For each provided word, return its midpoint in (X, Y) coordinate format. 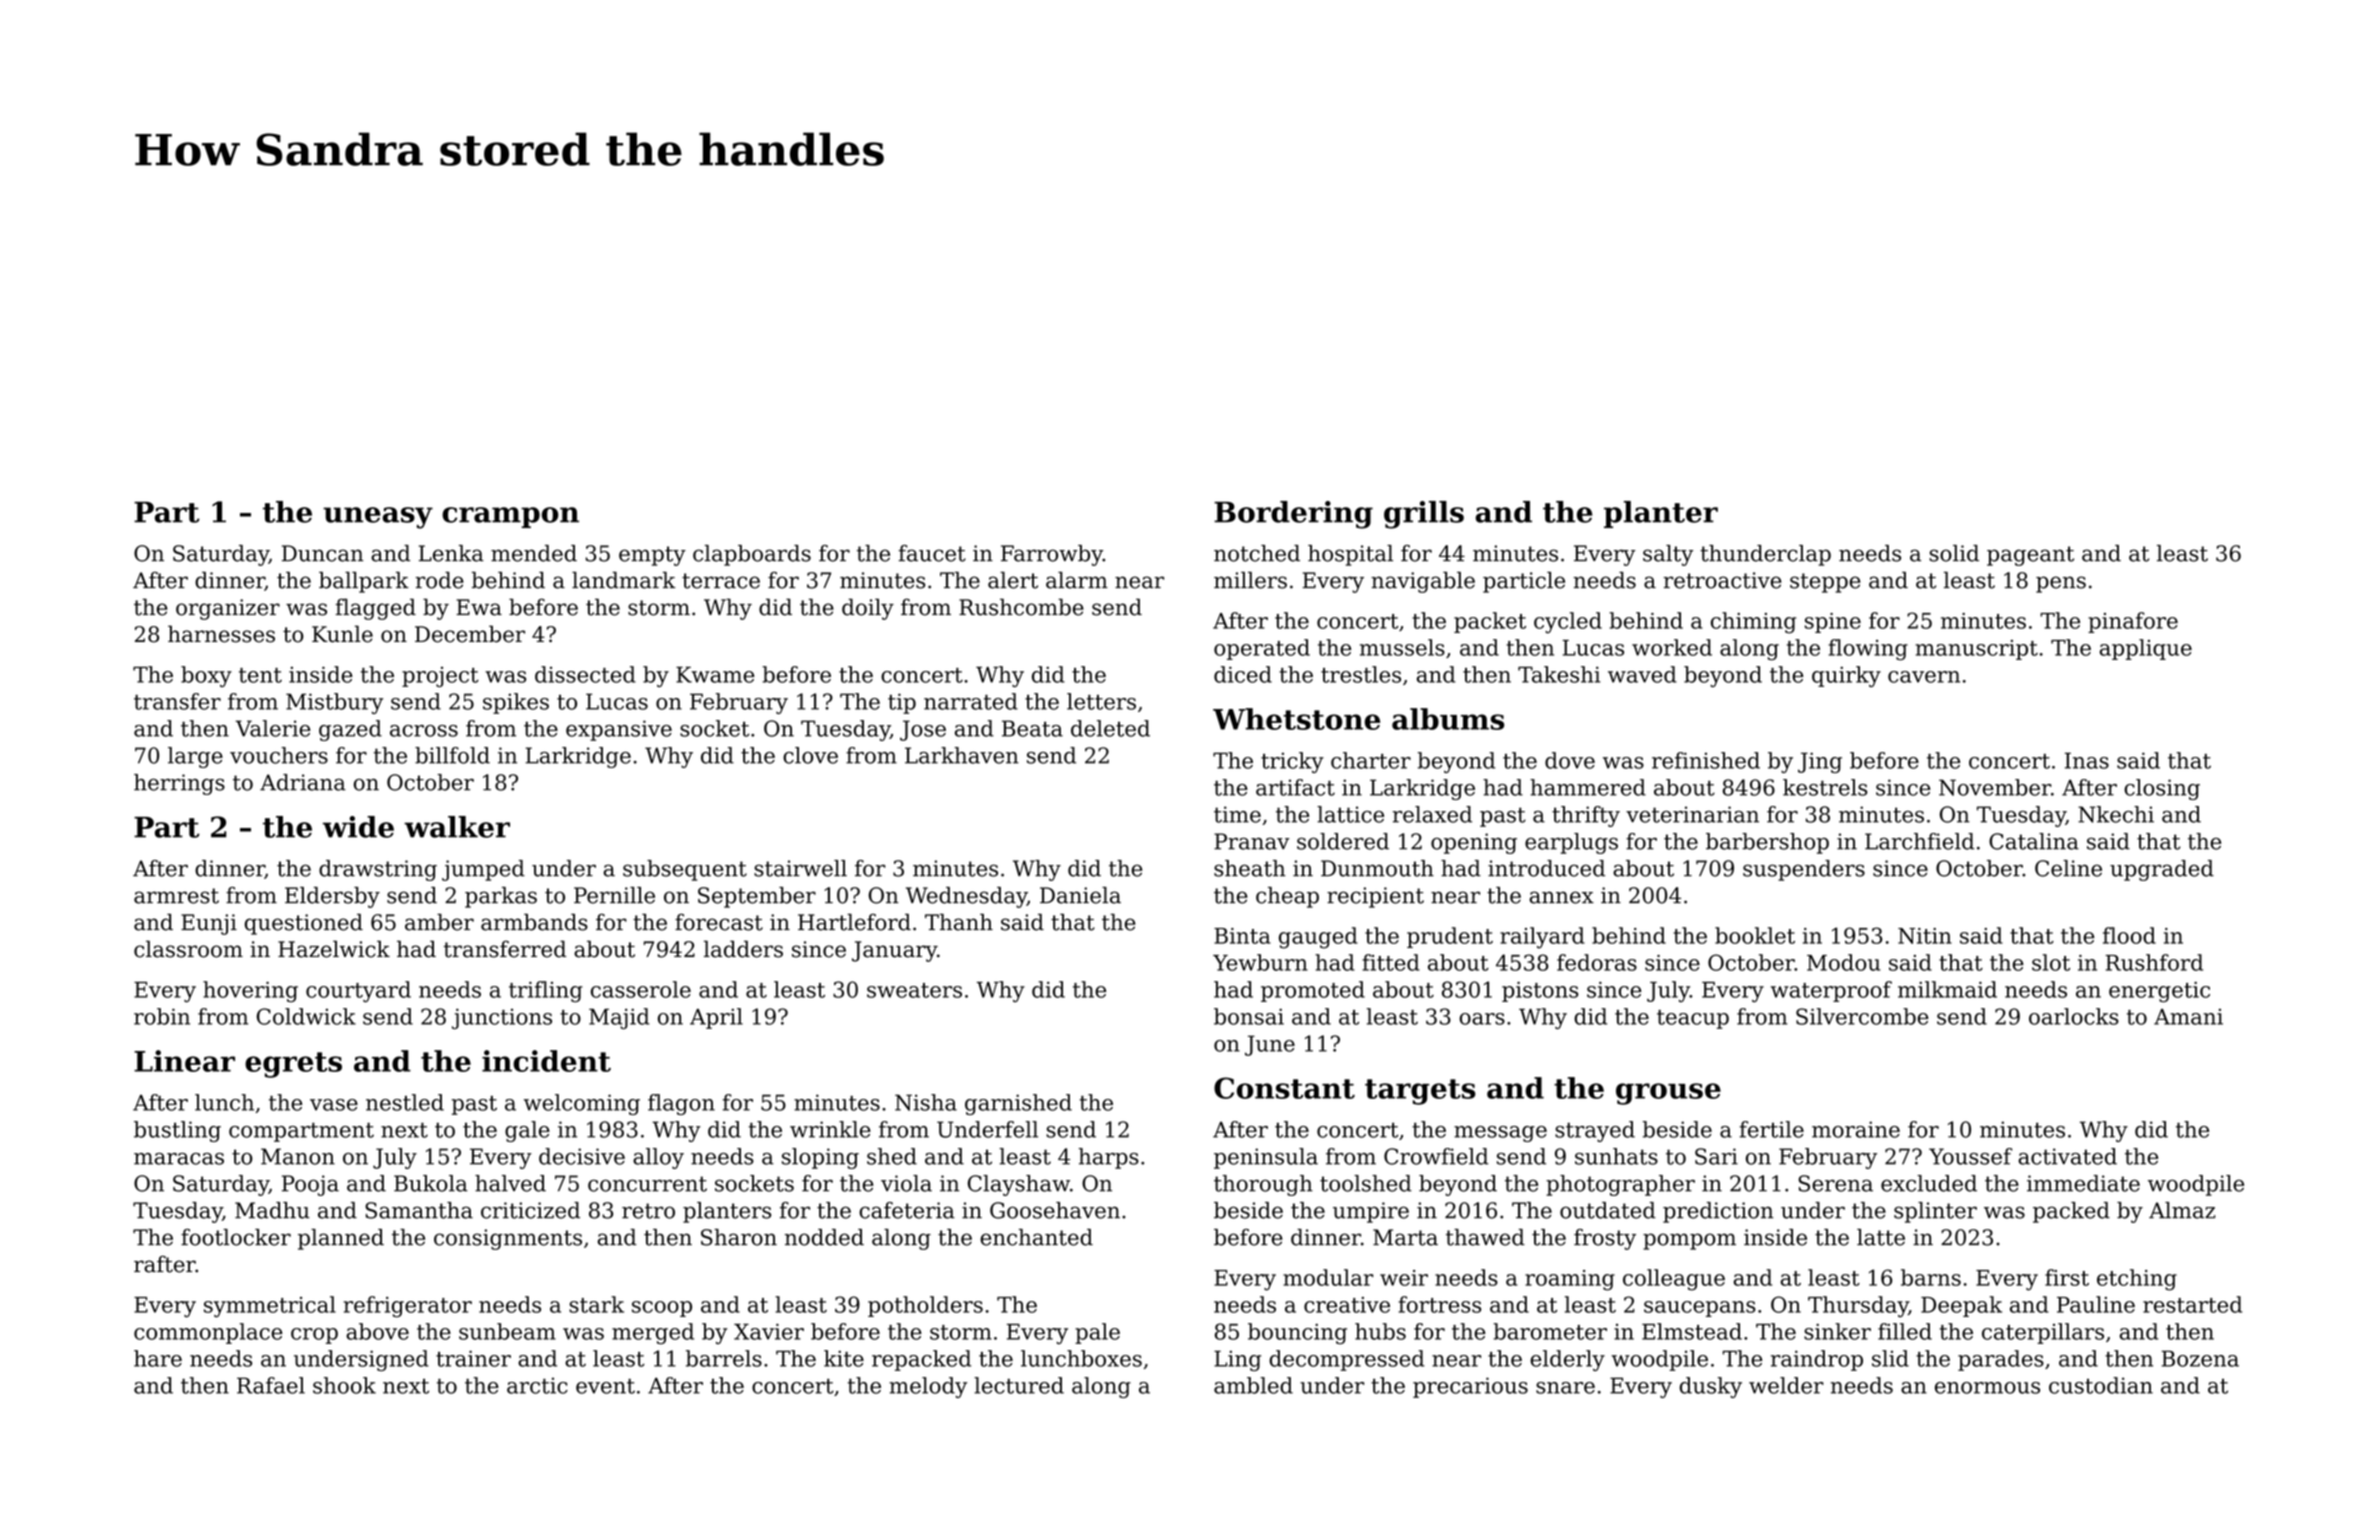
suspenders (1804, 870)
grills (1424, 515)
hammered (1588, 787)
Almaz (2182, 1210)
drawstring (378, 870)
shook (344, 1385)
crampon (510, 517)
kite (844, 1358)
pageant (2030, 556)
